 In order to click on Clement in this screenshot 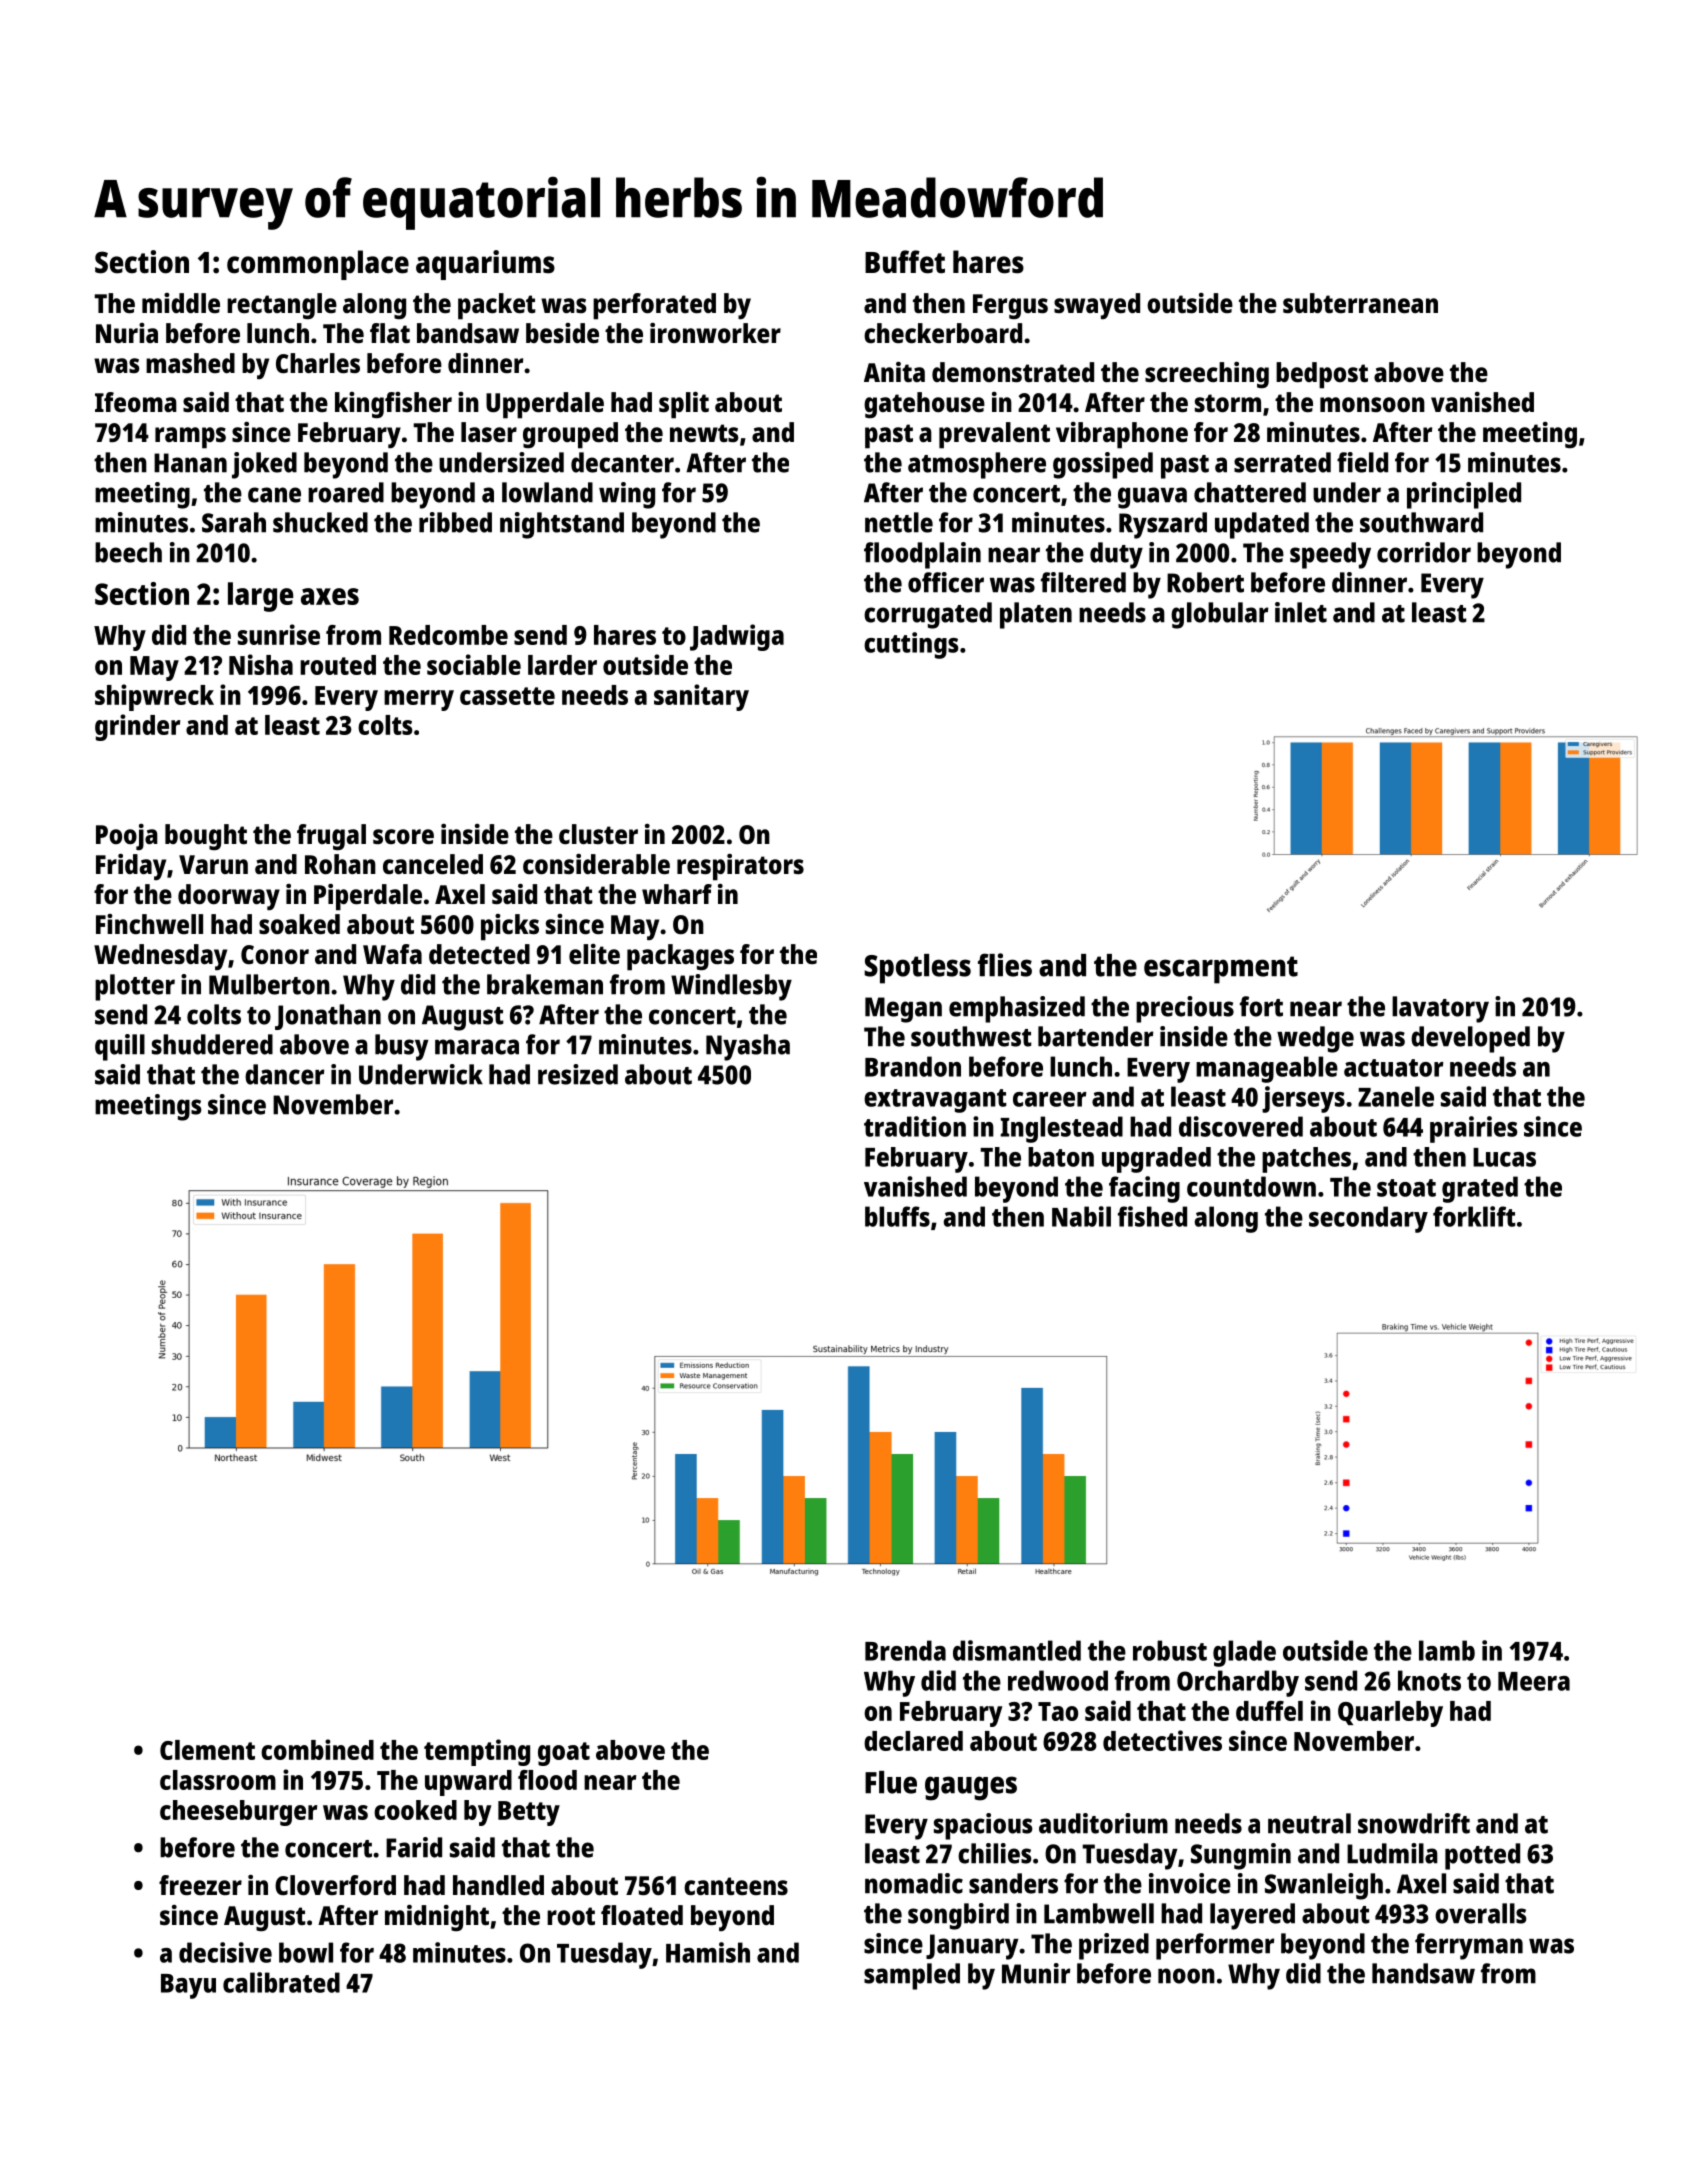, I will do `click(207, 1750)`.
